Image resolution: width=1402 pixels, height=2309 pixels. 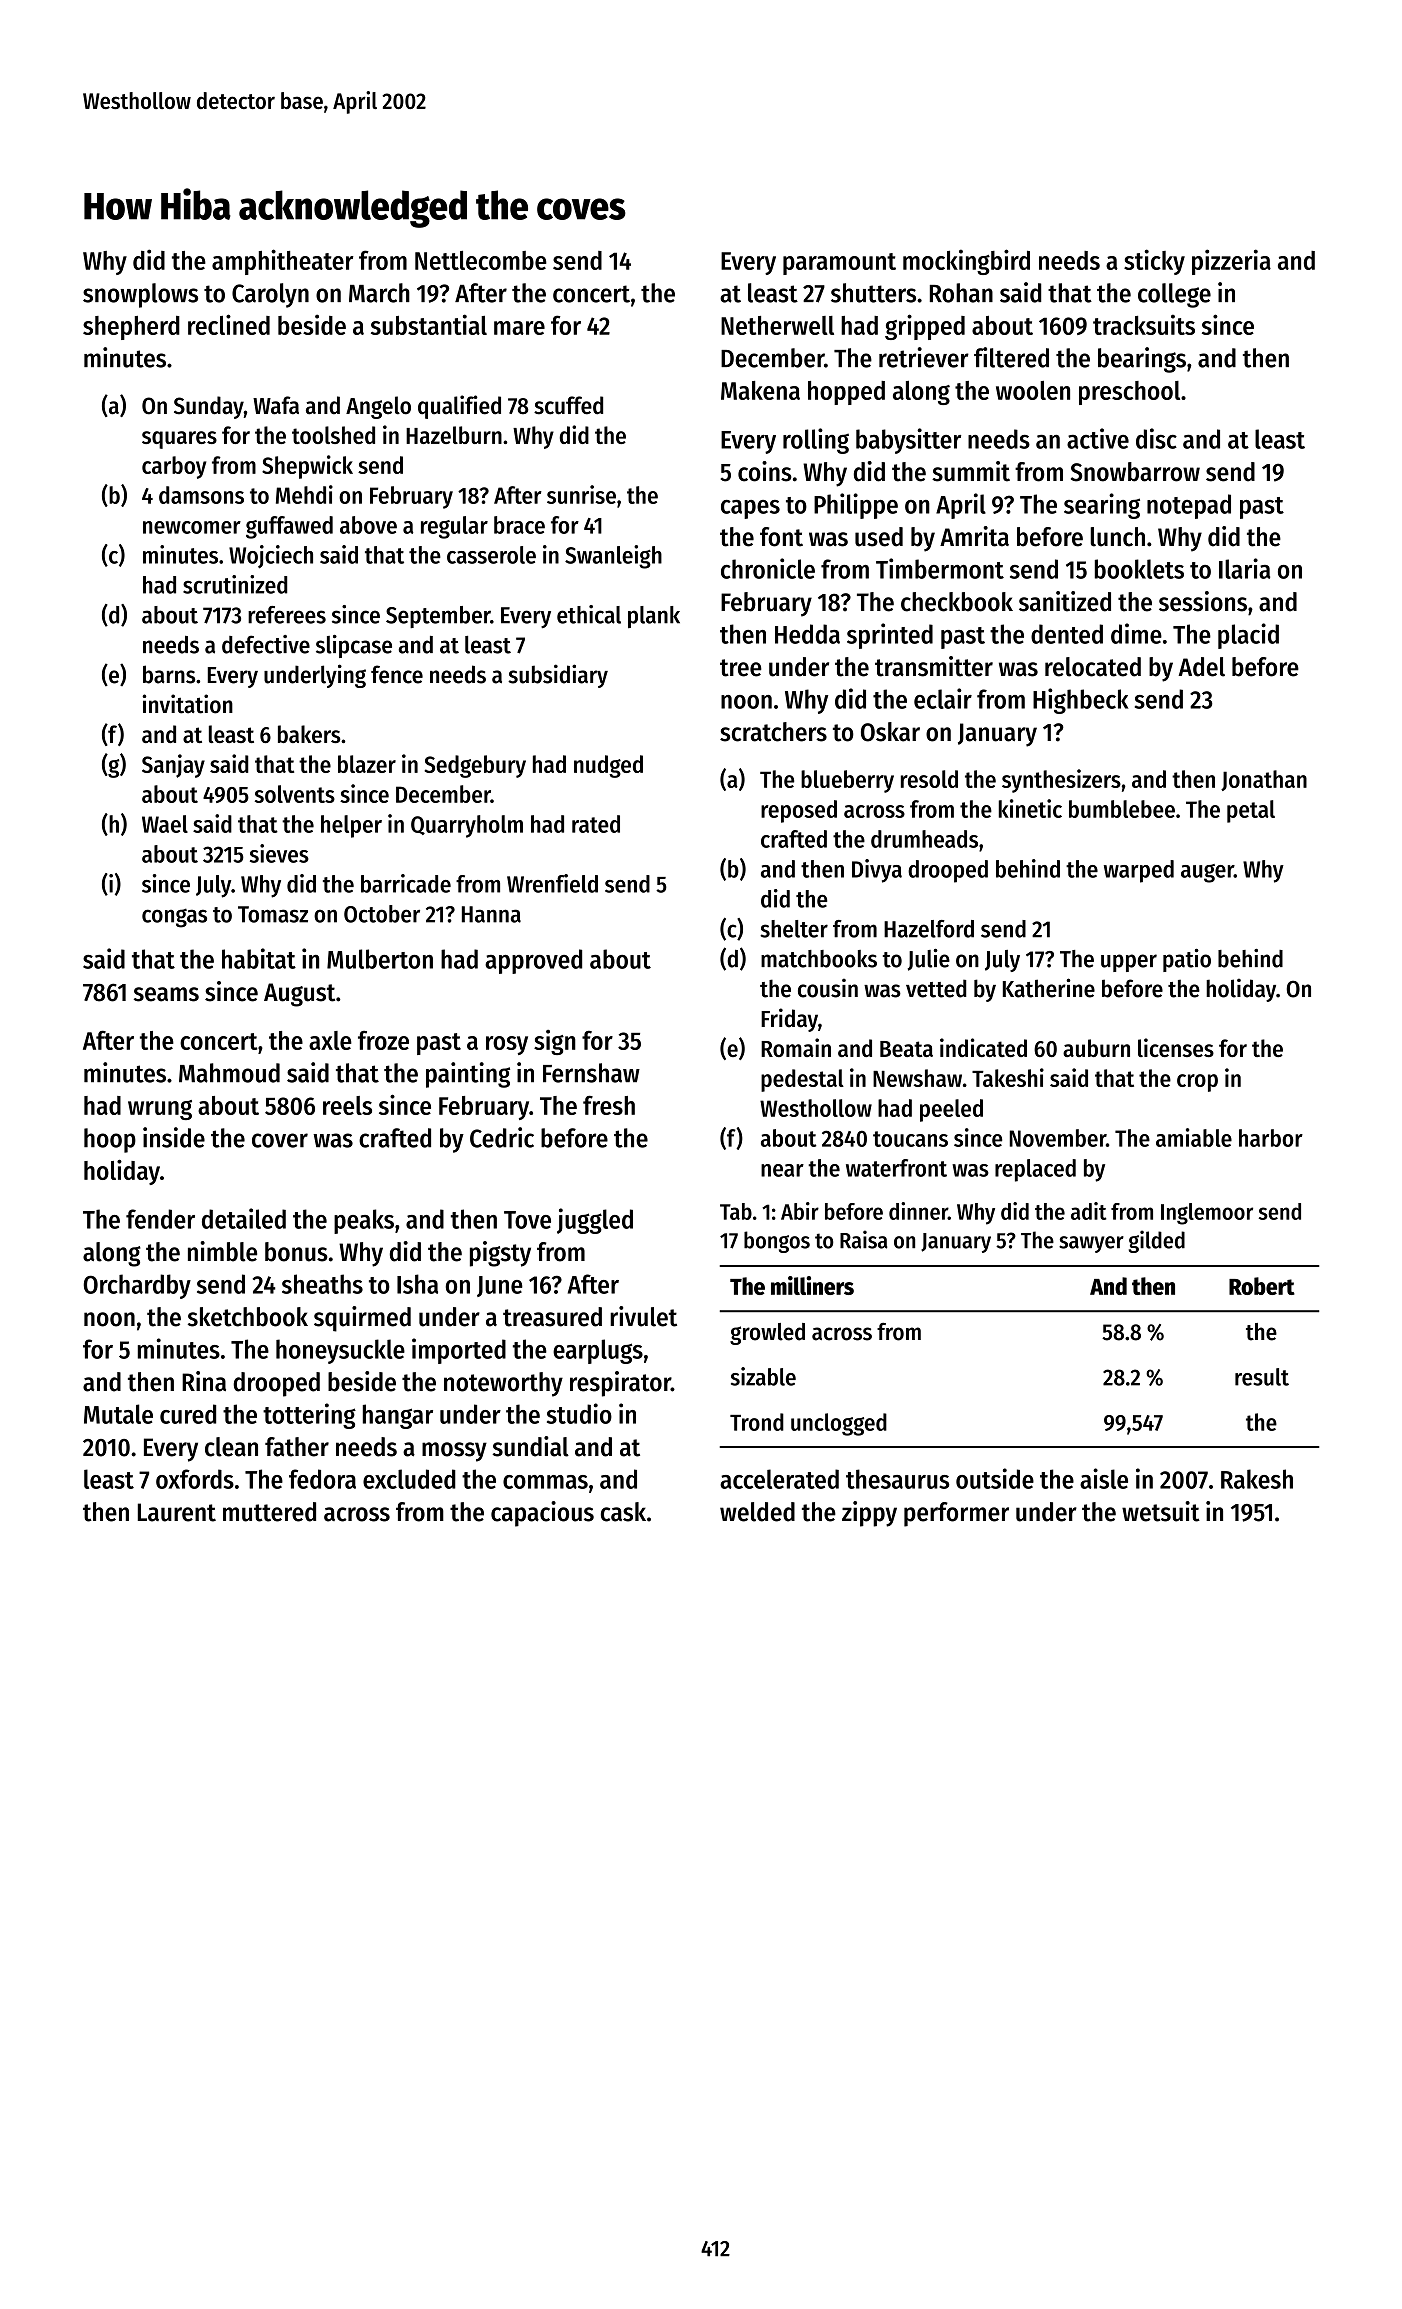 What do you see at coordinates (322, 1479) in the screenshot?
I see `fedora` at bounding box center [322, 1479].
